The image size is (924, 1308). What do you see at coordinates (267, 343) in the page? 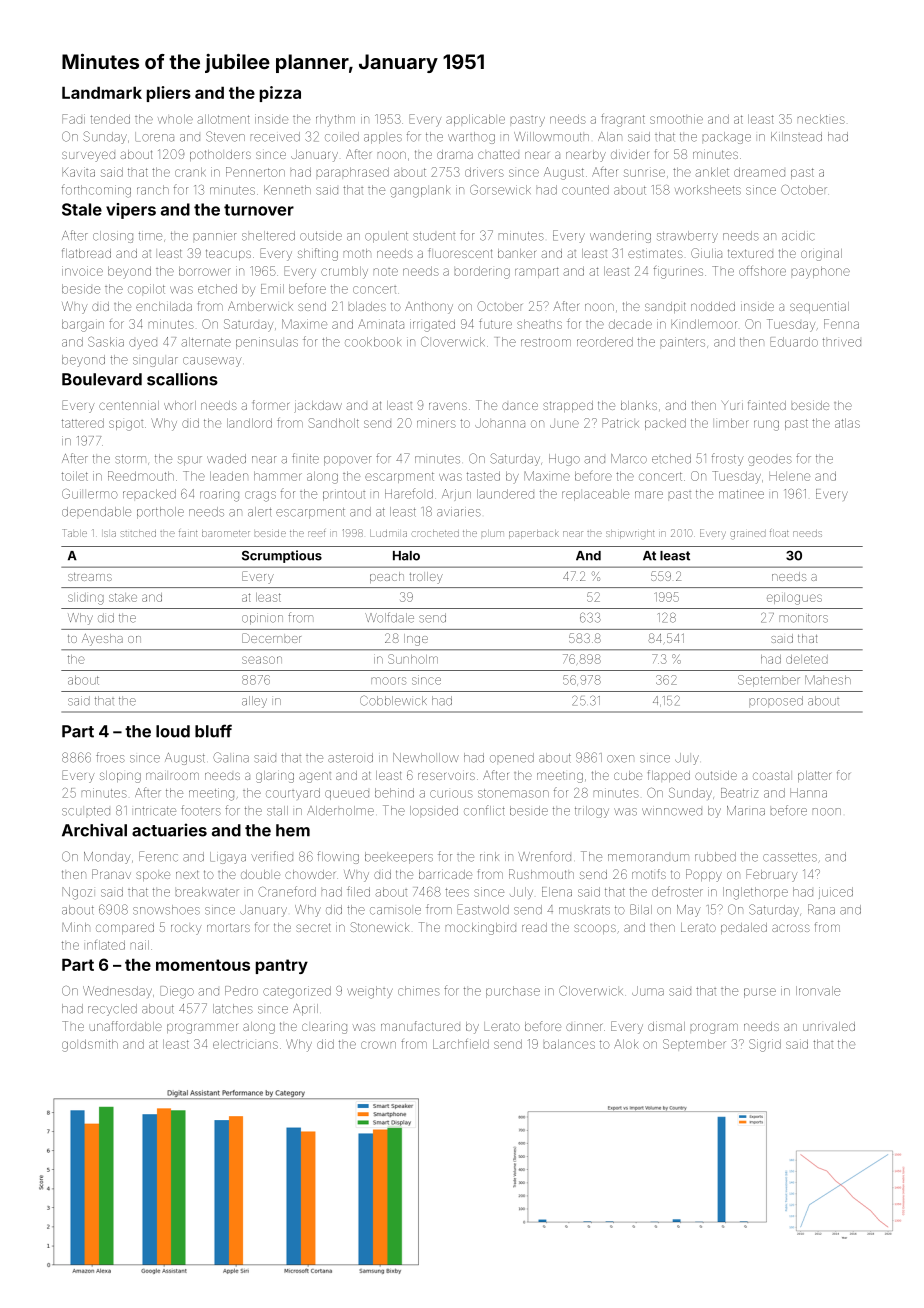
I see `peninsulas` at bounding box center [267, 343].
